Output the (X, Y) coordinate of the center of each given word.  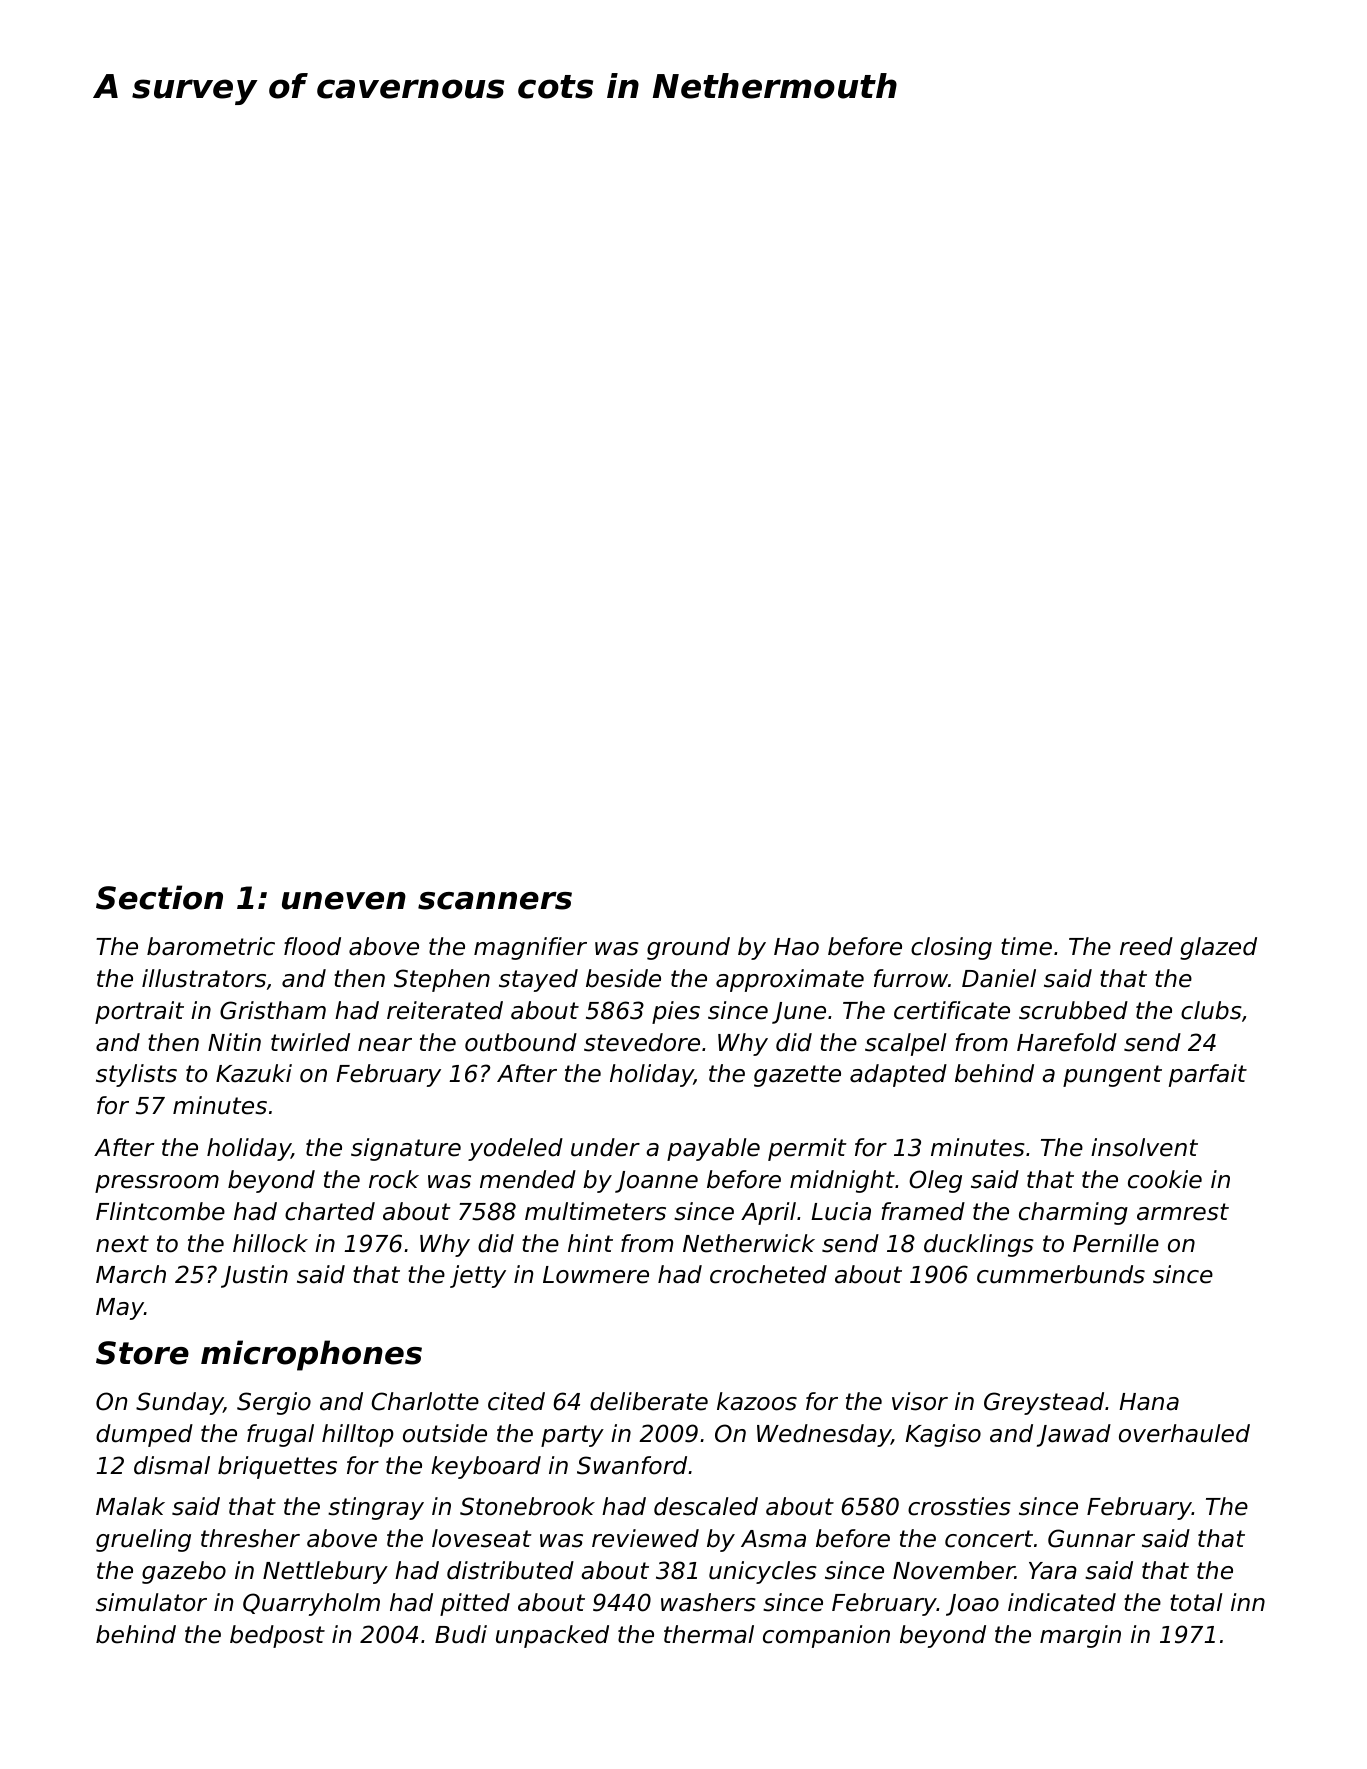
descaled (706, 1506)
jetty (478, 1276)
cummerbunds (1061, 1274)
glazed (1218, 948)
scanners (495, 901)
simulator (151, 1602)
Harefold (1067, 1042)
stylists (136, 1075)
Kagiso (943, 1435)
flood (312, 946)
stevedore (642, 1042)
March (131, 1274)
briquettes (277, 1467)
